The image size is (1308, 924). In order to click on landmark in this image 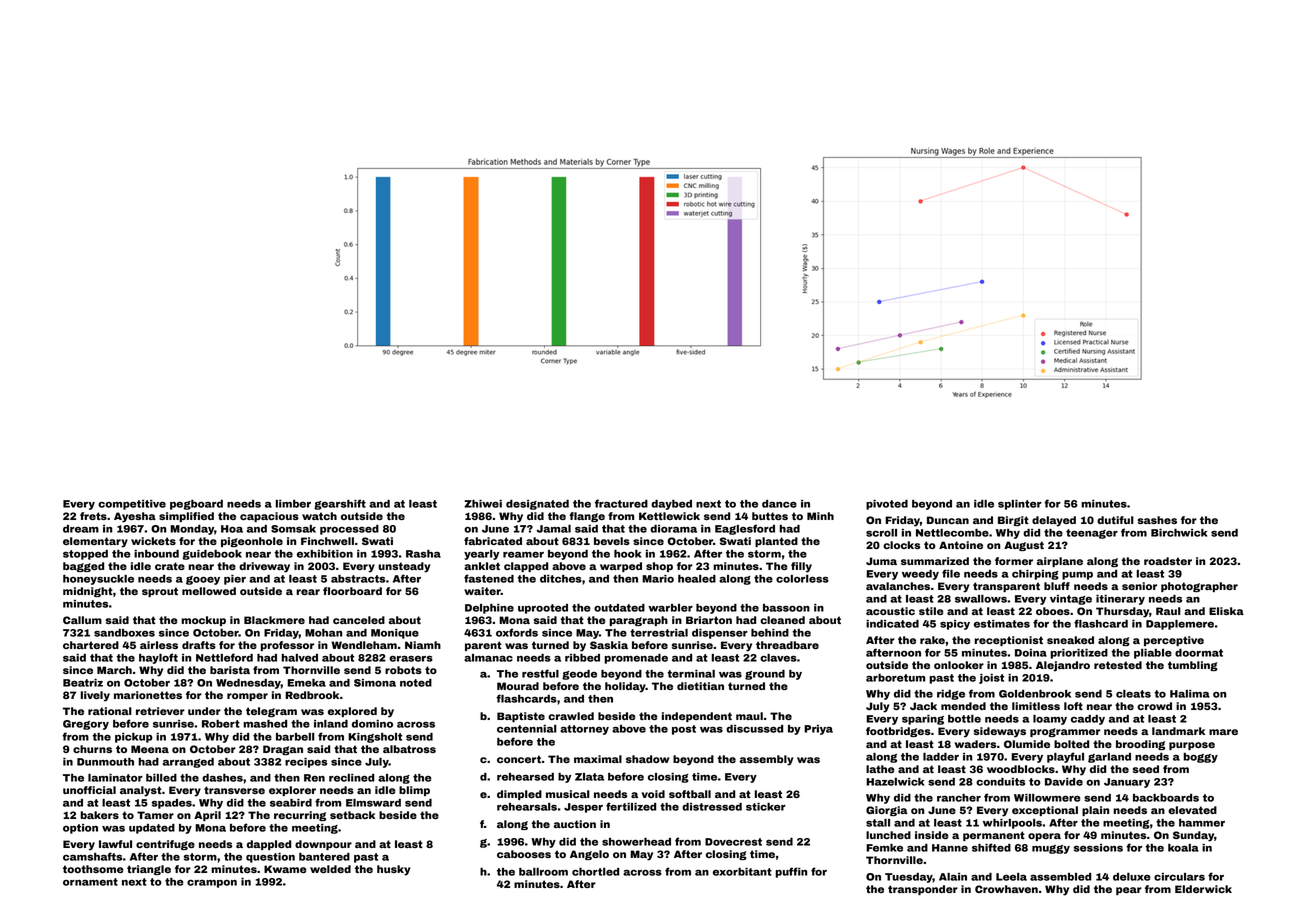, I will do `click(1178, 731)`.
